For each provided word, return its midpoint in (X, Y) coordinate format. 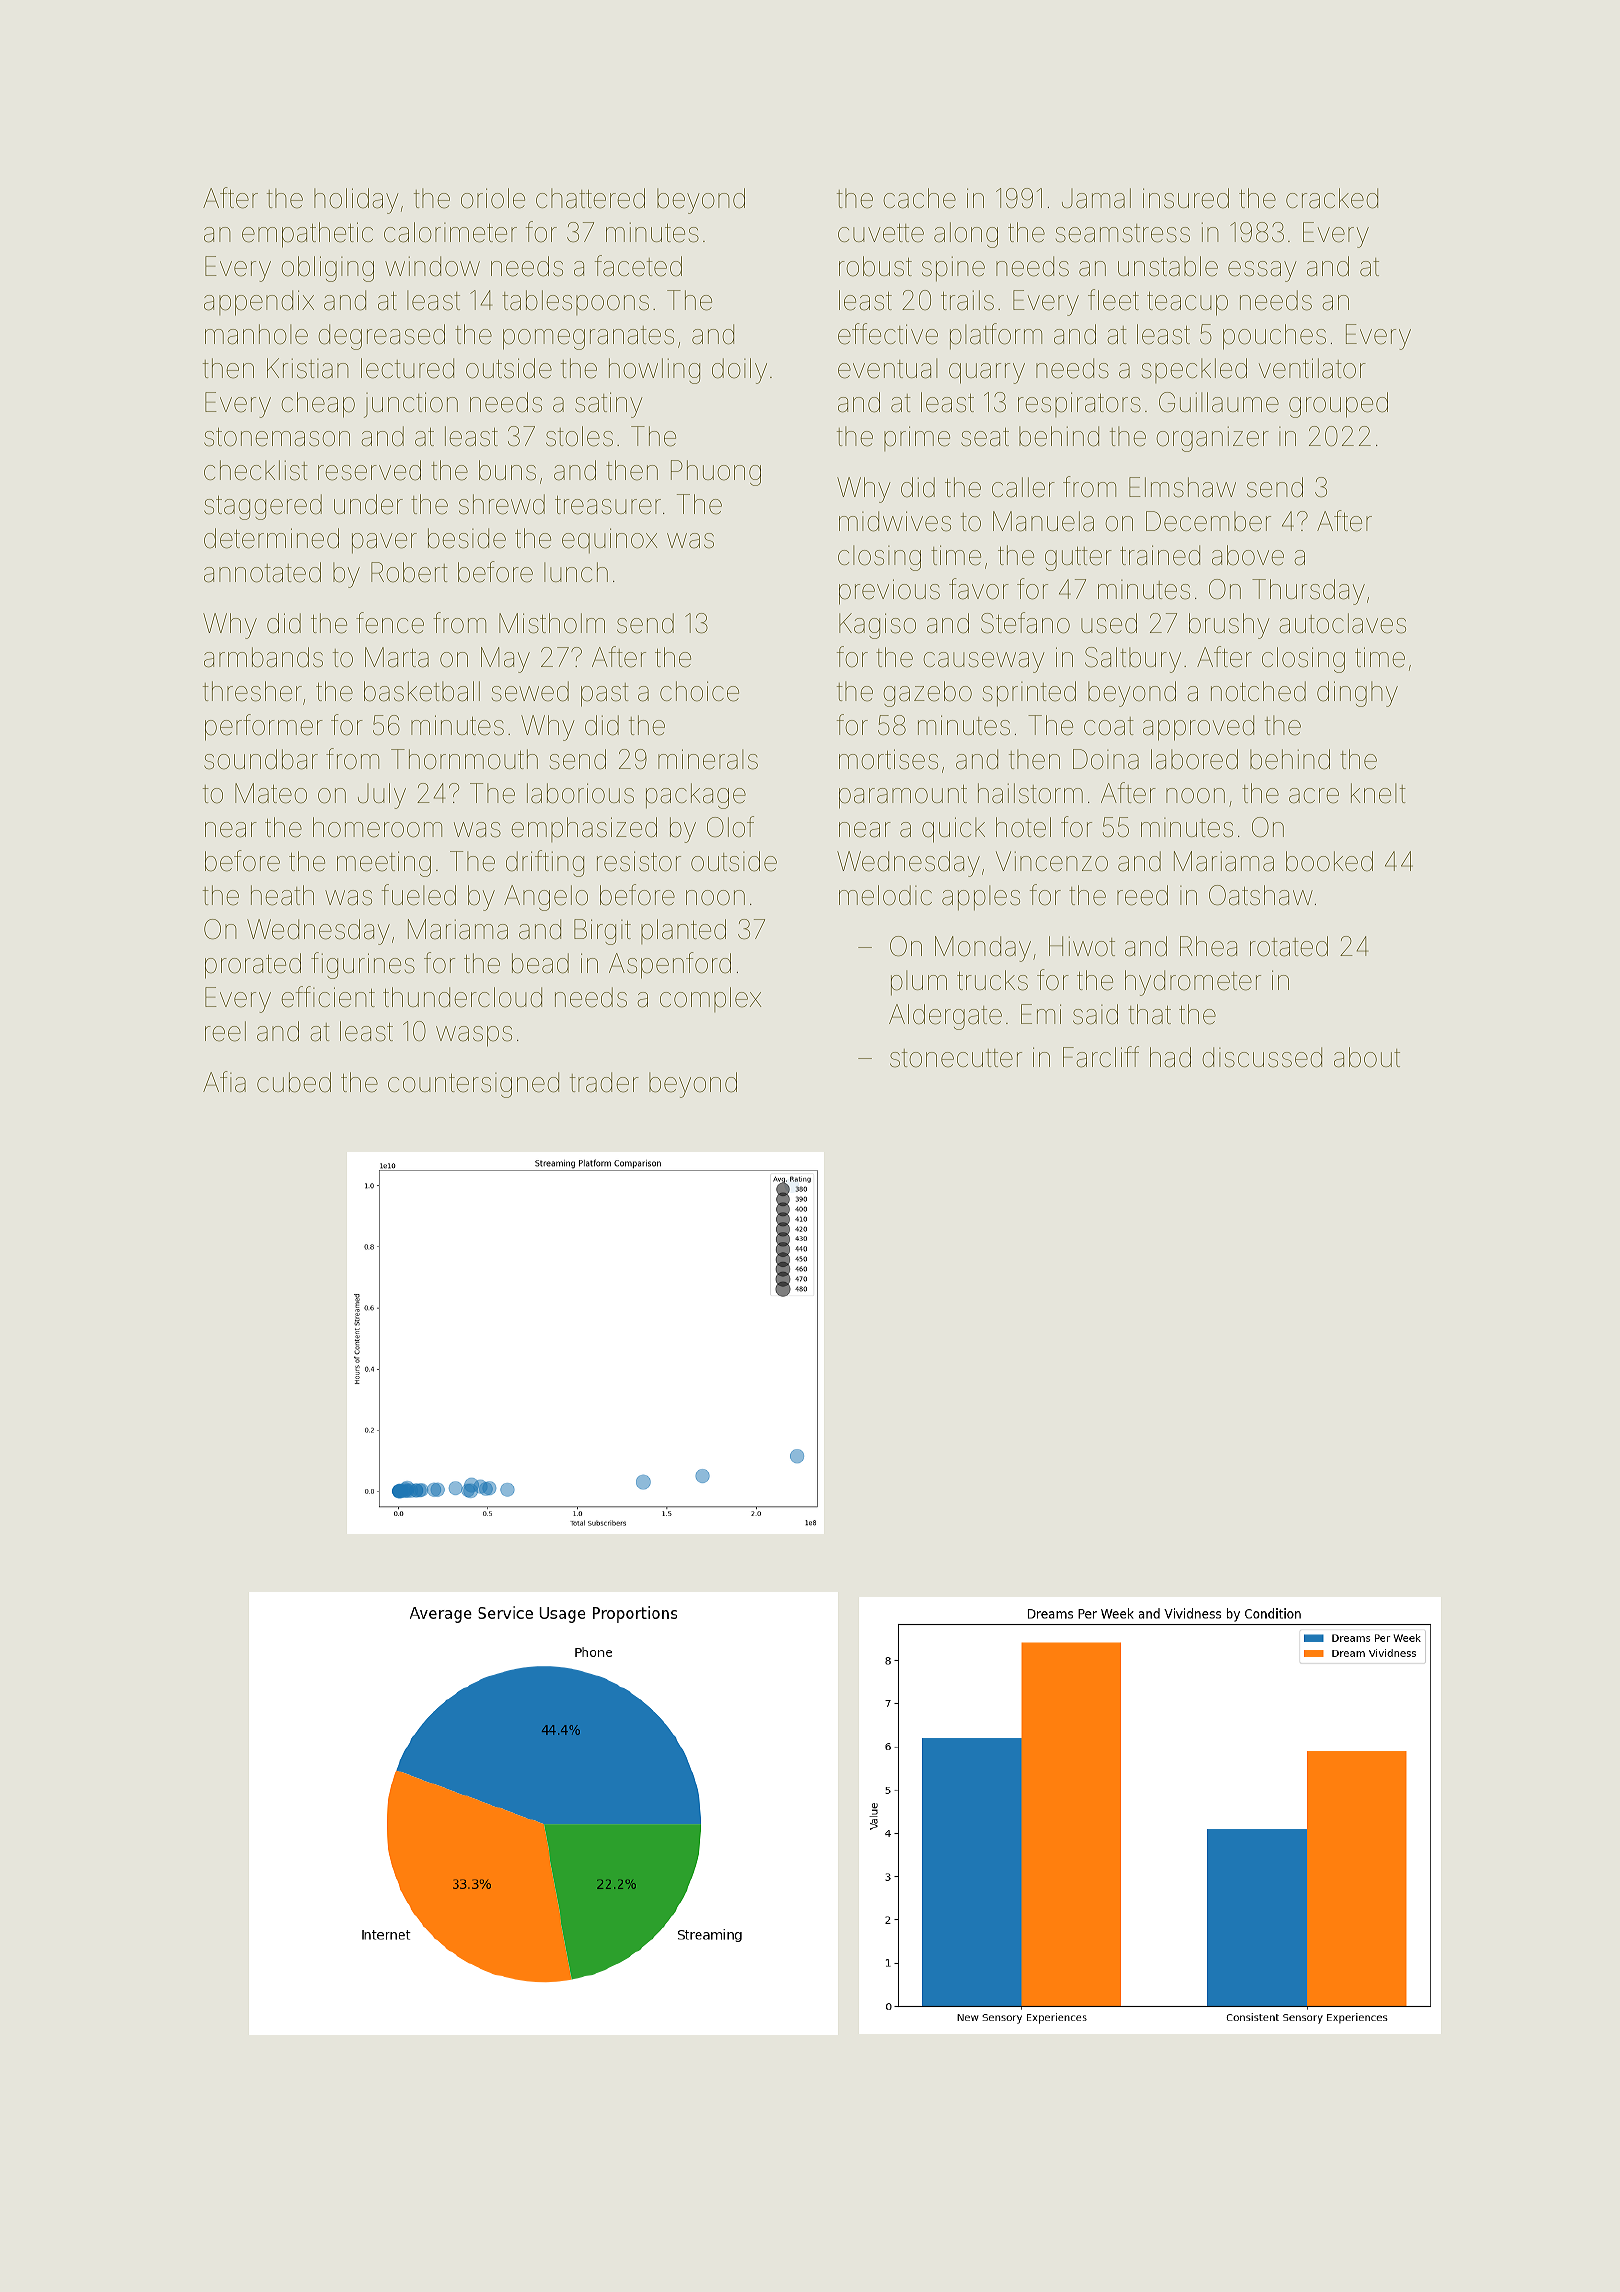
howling (654, 371)
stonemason (277, 437)
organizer (1212, 439)
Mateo (271, 793)
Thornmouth (464, 759)
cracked (1332, 198)
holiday (356, 201)
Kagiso (877, 626)
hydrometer (1193, 983)
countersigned (473, 1085)
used (1109, 623)
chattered (590, 198)
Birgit (602, 932)
